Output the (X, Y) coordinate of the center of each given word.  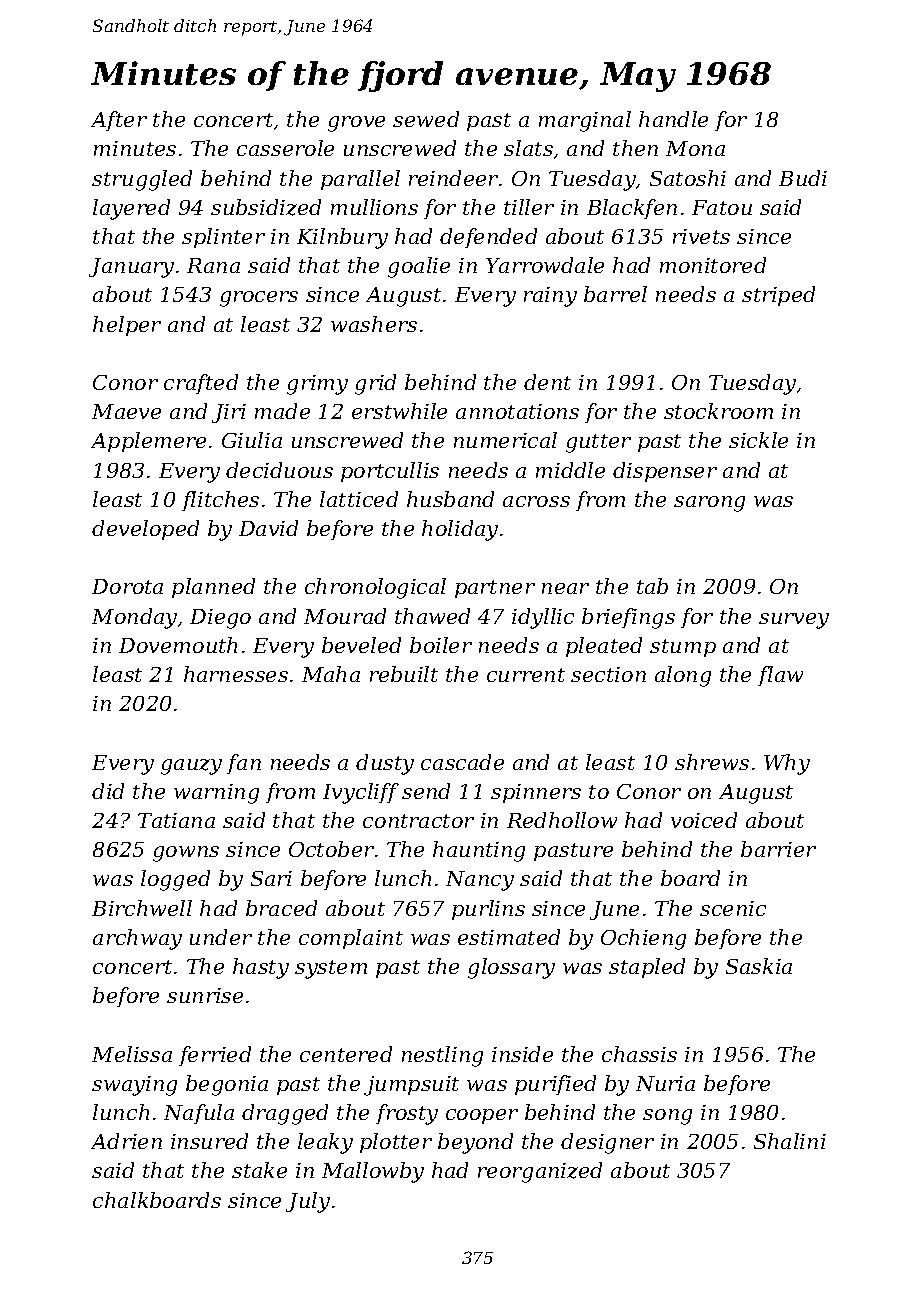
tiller (529, 207)
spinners (536, 793)
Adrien (126, 1141)
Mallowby (373, 1172)
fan (244, 764)
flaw (780, 676)
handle (673, 119)
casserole (285, 148)
